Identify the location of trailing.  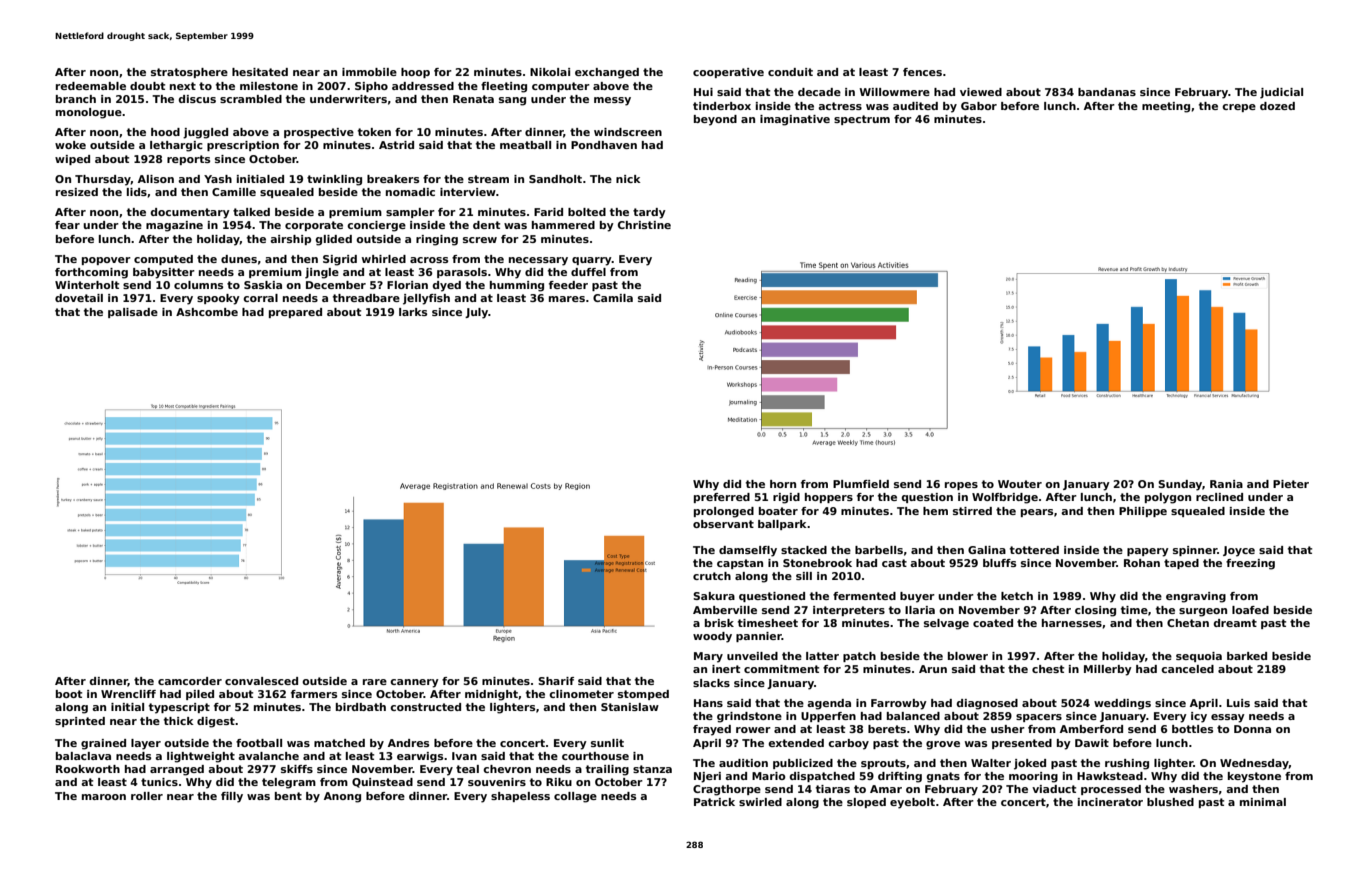
(607, 770).
